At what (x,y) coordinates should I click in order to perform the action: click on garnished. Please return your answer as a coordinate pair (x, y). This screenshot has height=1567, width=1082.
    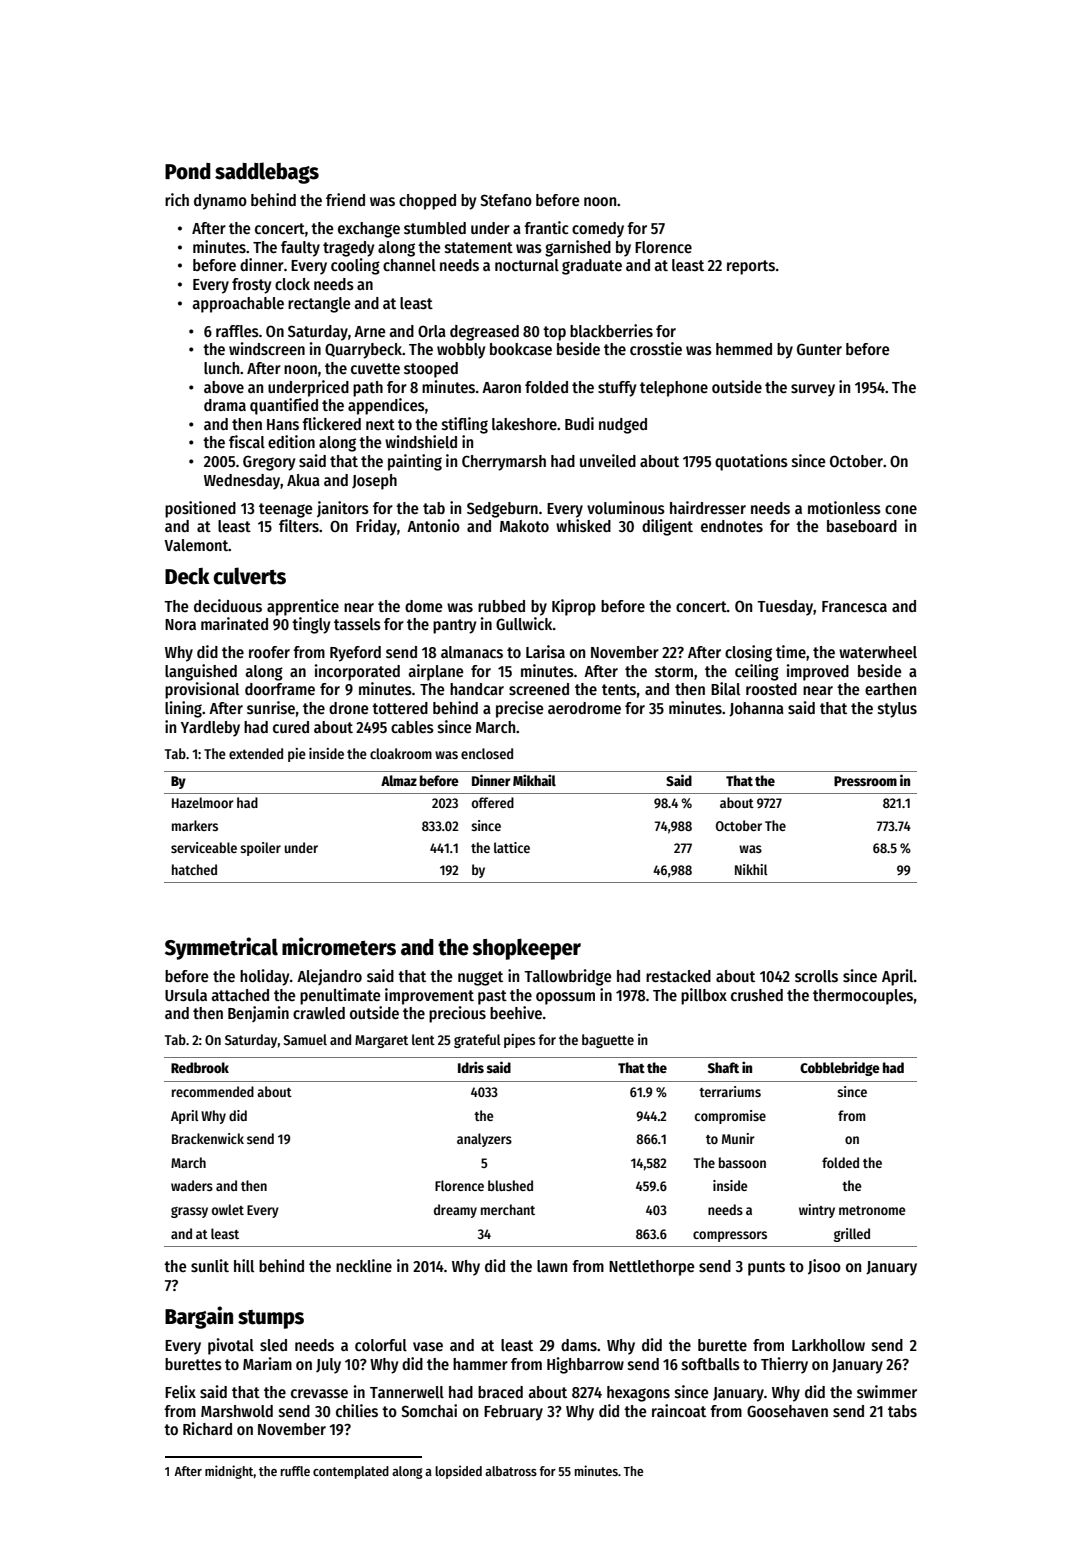
    Looking at the image, I should click on (578, 248).
